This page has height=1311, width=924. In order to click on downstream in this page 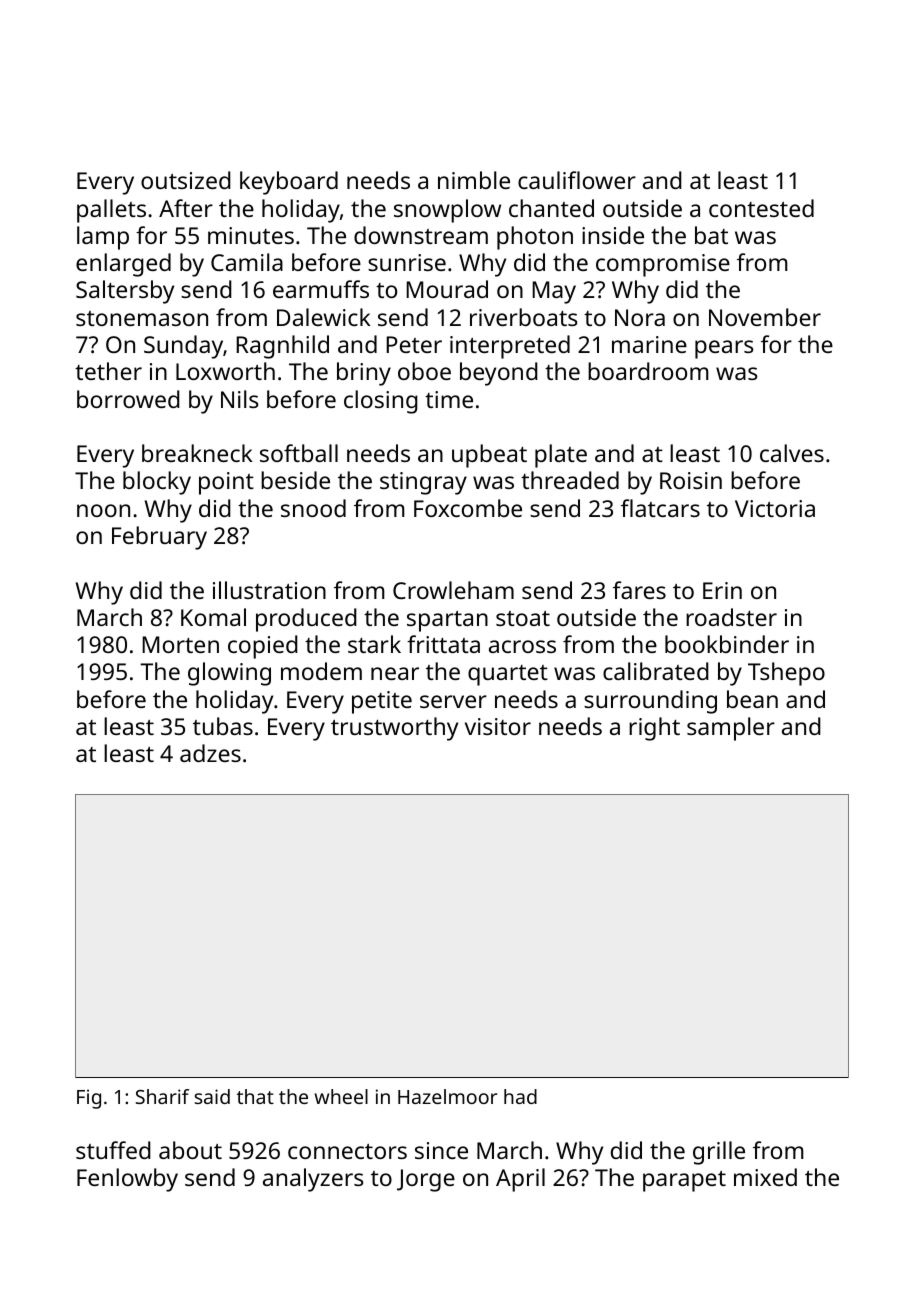, I will do `click(421, 235)`.
